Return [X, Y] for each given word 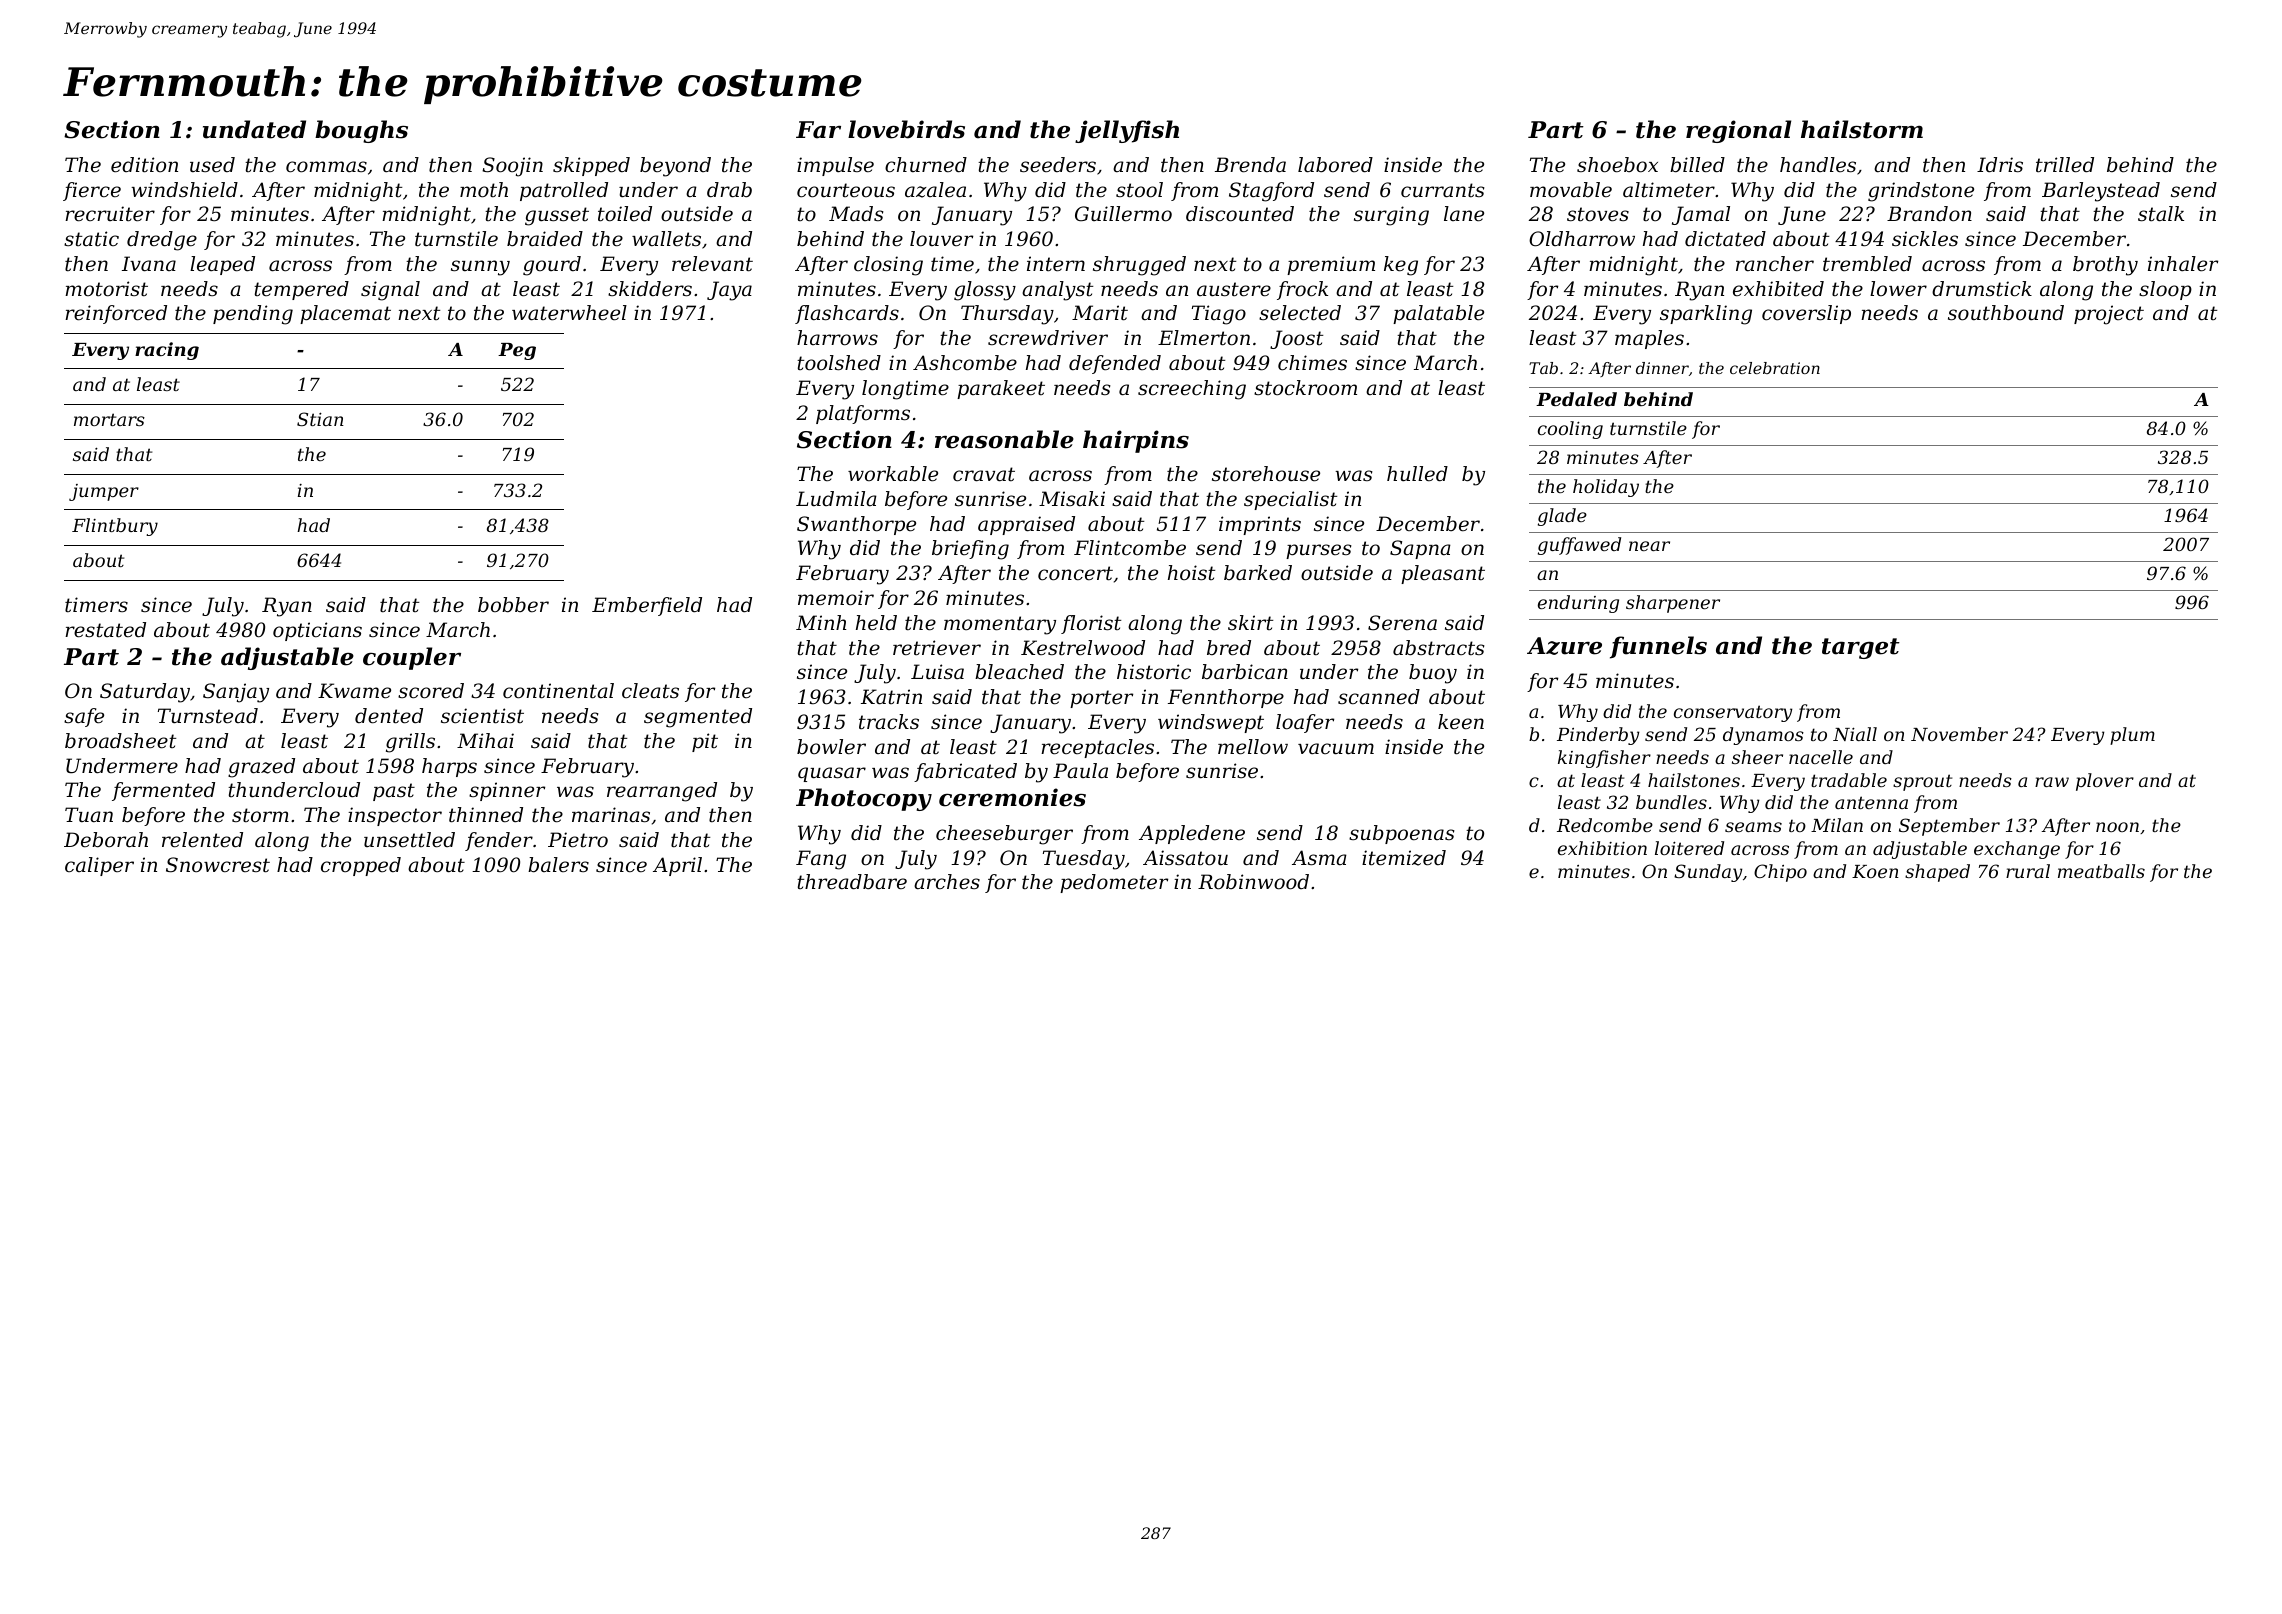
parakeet [1001, 389]
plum [2132, 736]
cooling [1570, 430]
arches [947, 882]
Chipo [1780, 873]
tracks [889, 722]
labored [1335, 165]
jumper [104, 492]
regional [1738, 131]
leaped [222, 265]
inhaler [2183, 263]
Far [818, 130]
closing [888, 266]
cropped [361, 866]
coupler [412, 658]
